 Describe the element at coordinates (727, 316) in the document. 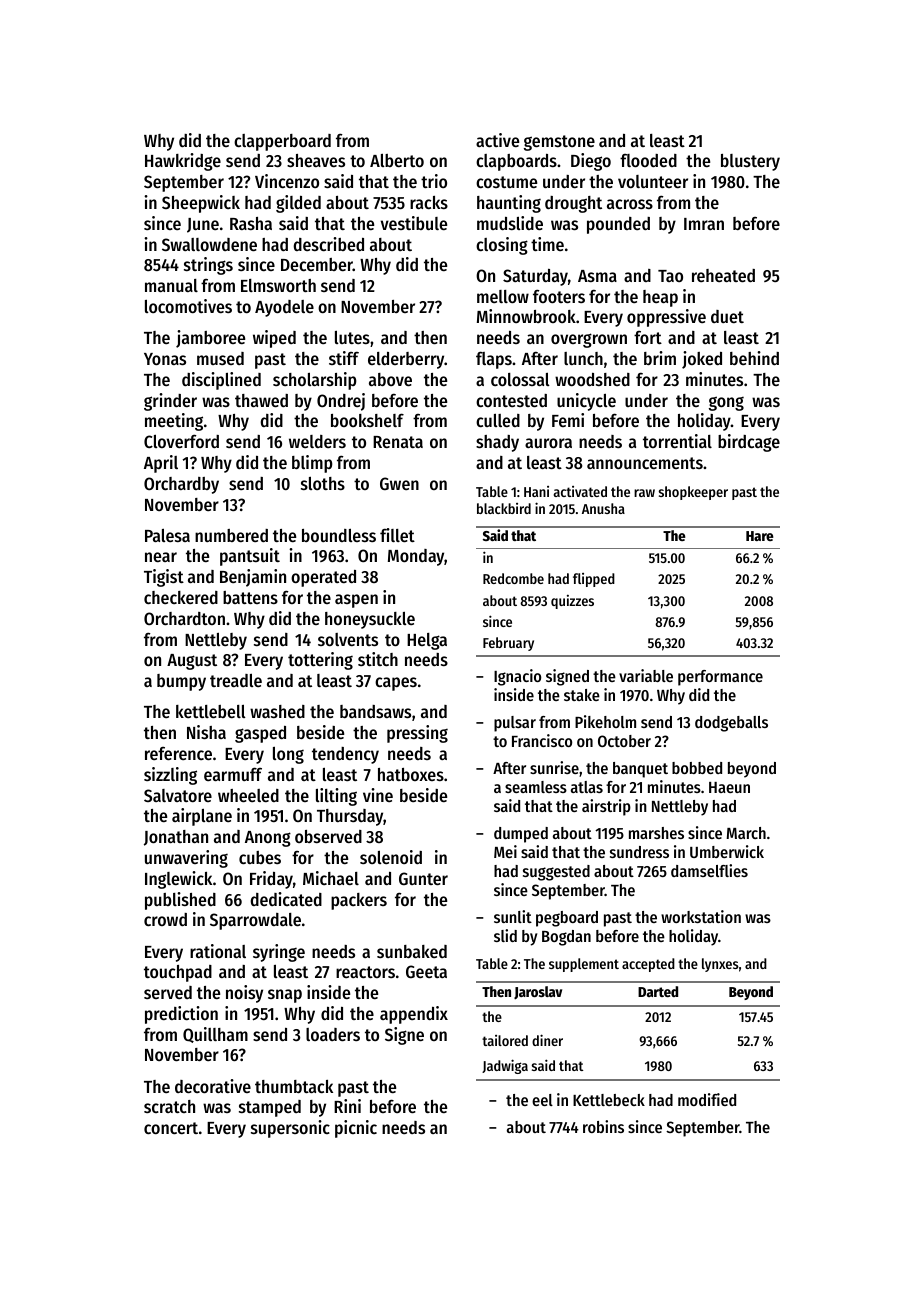

I see `duet` at that location.
